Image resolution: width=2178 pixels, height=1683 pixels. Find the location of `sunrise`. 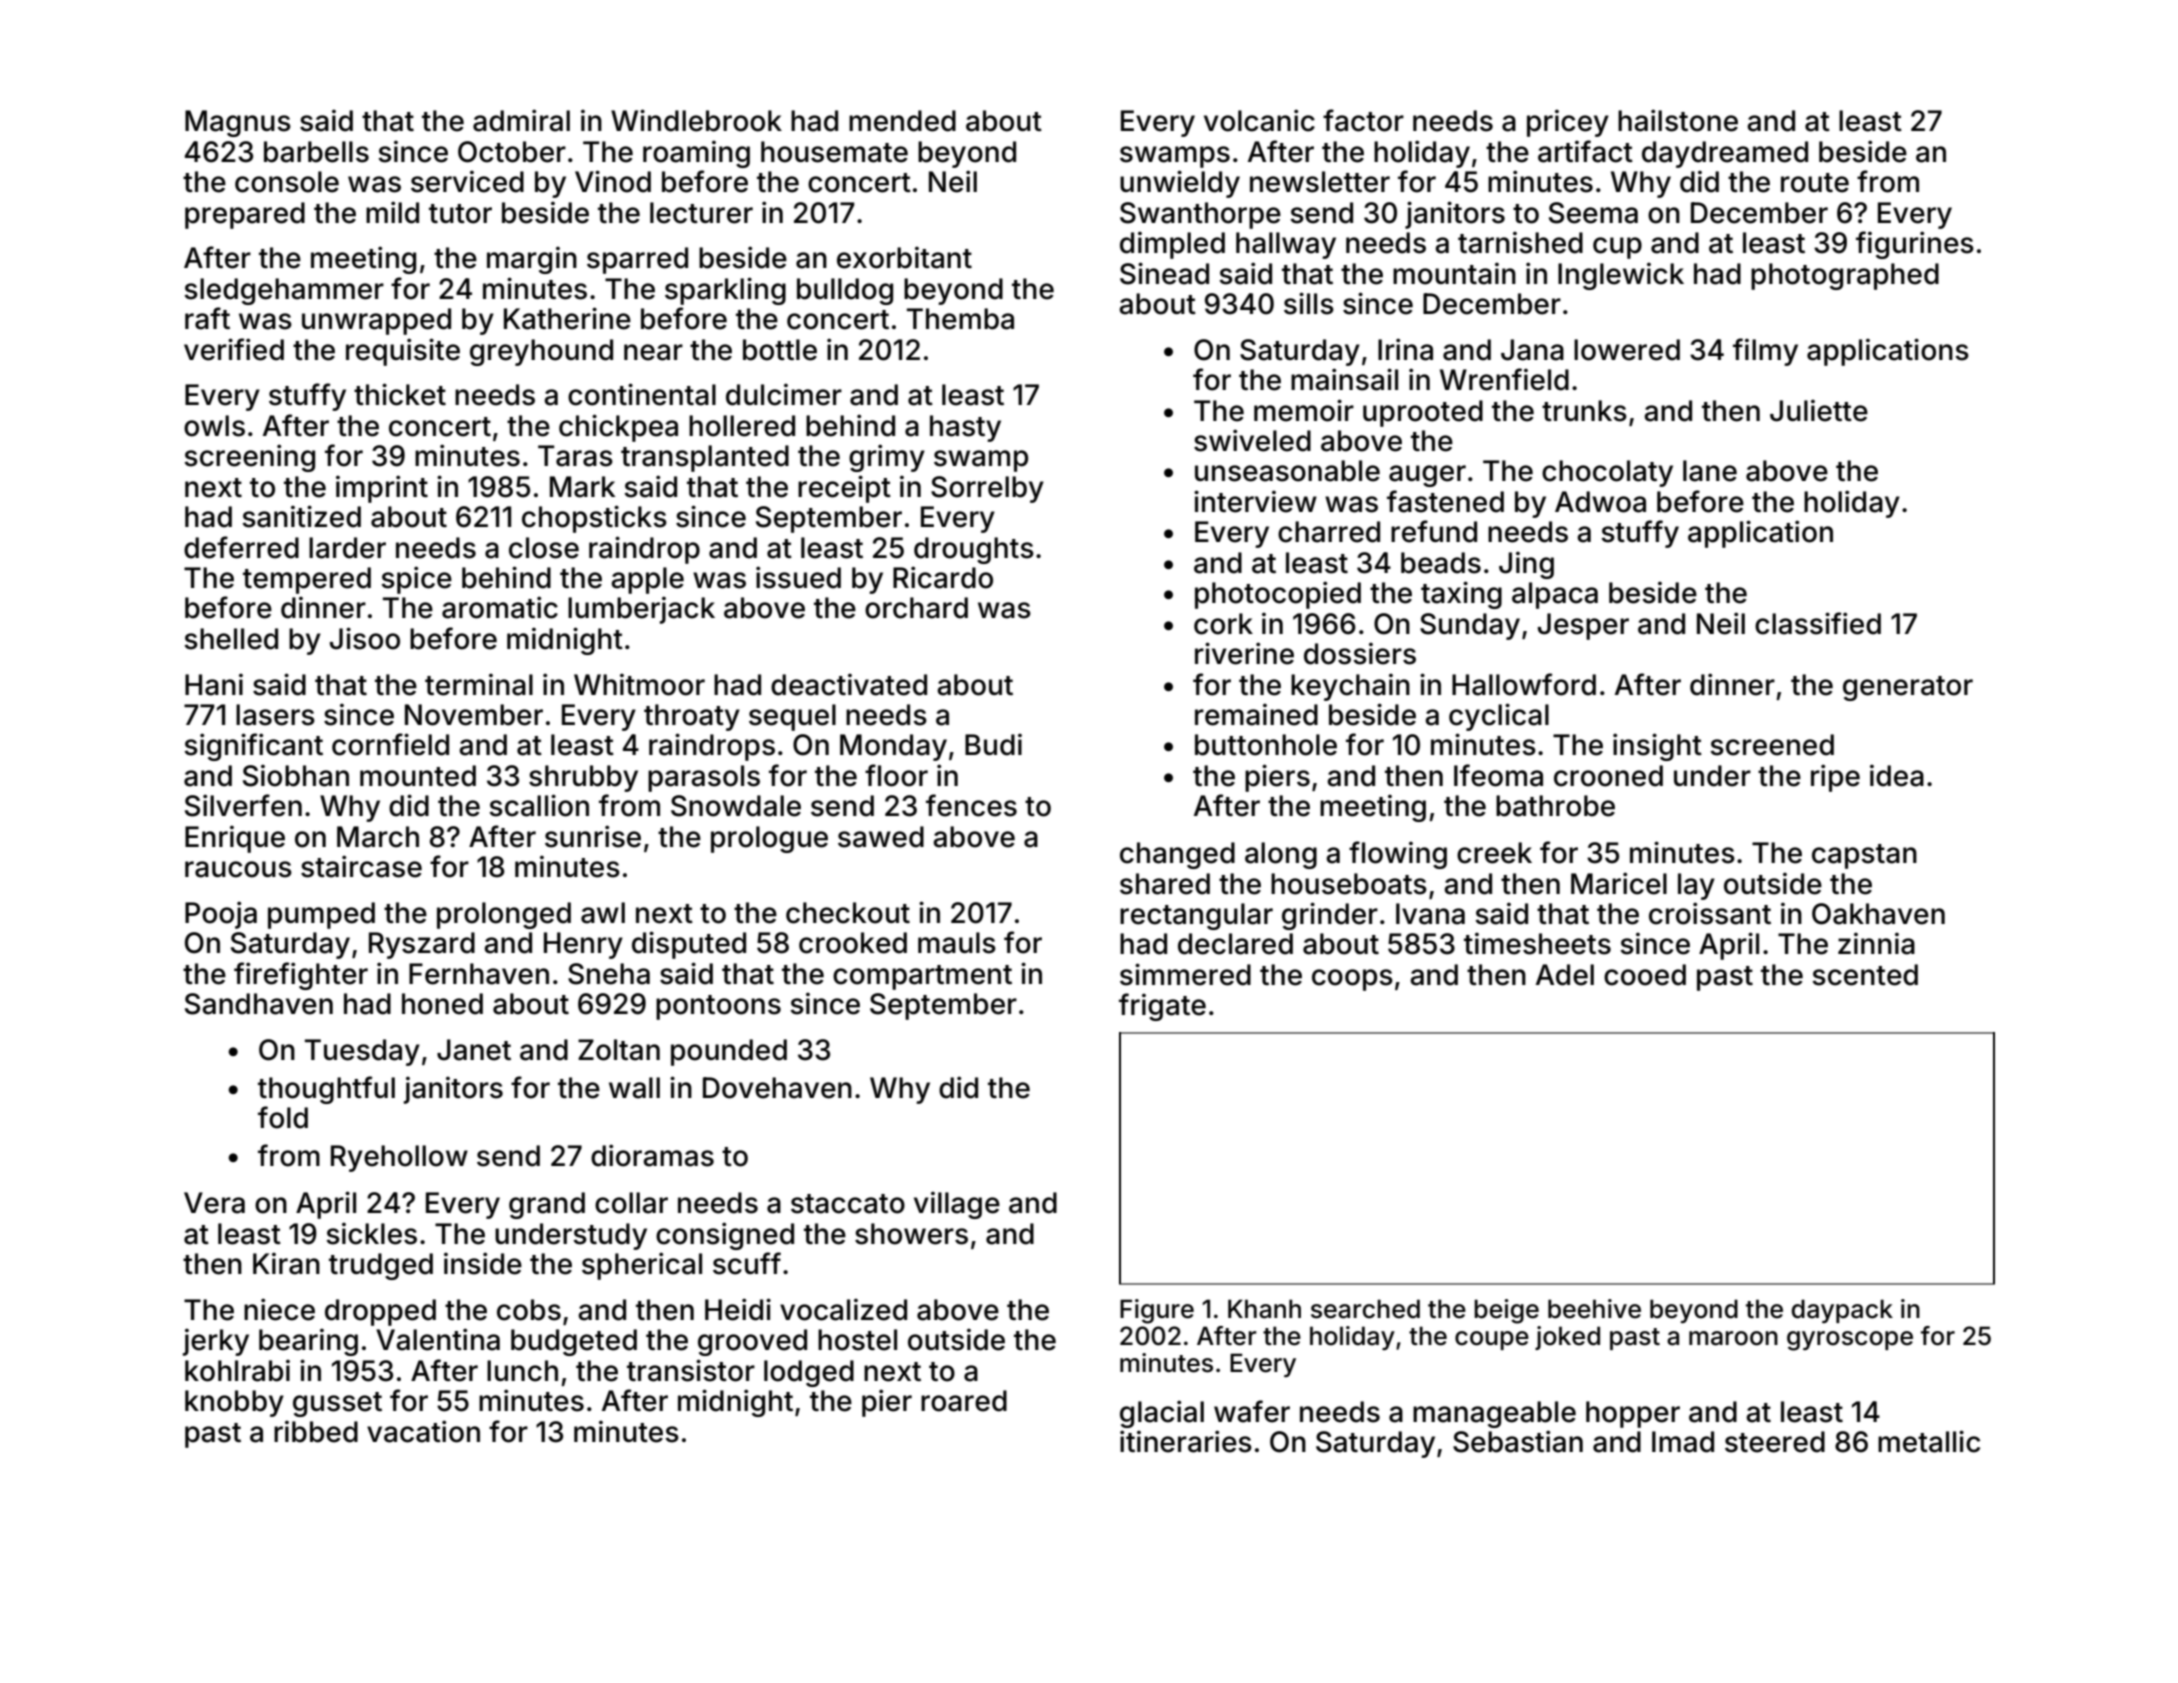

sunrise is located at coordinates (593, 836).
